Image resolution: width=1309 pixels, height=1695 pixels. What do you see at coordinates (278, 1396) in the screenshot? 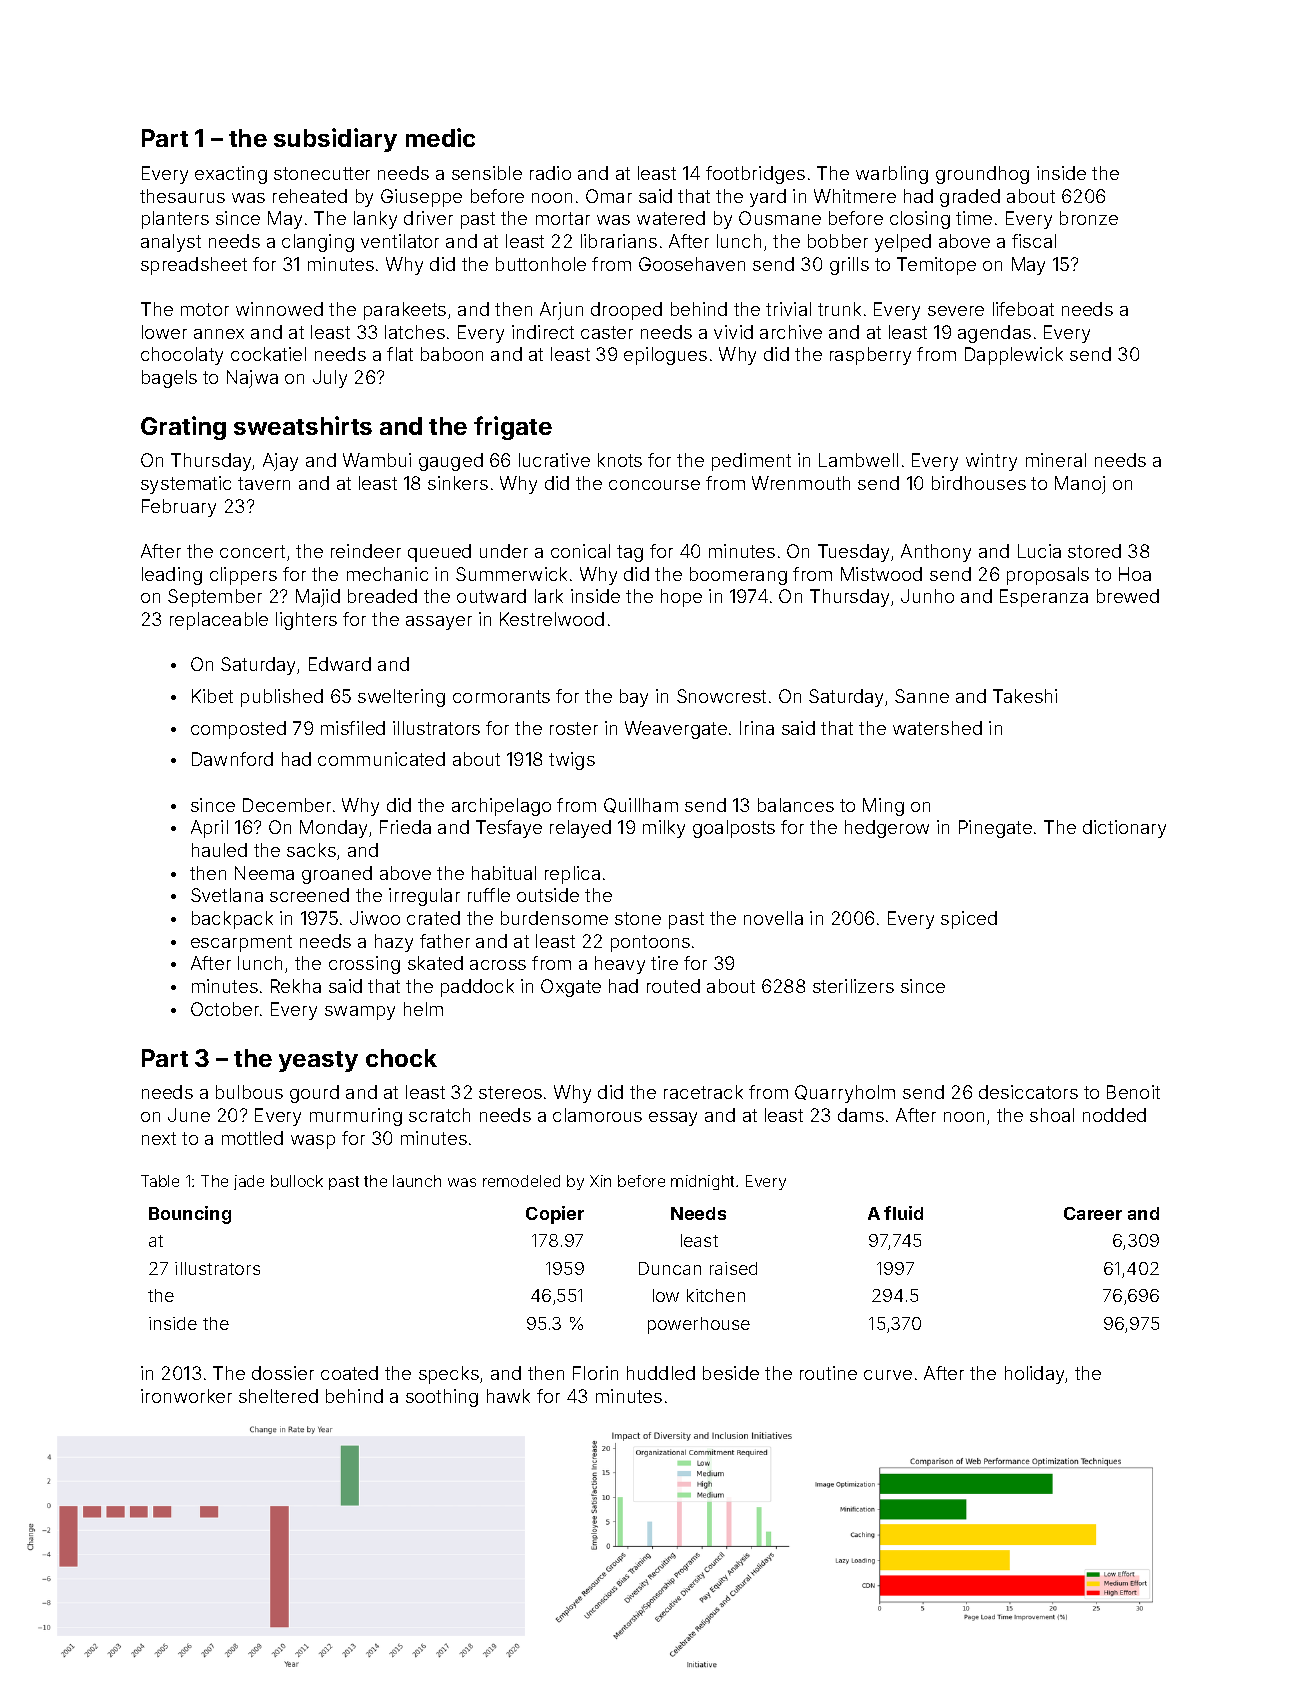
I see `sheltered` at bounding box center [278, 1396].
